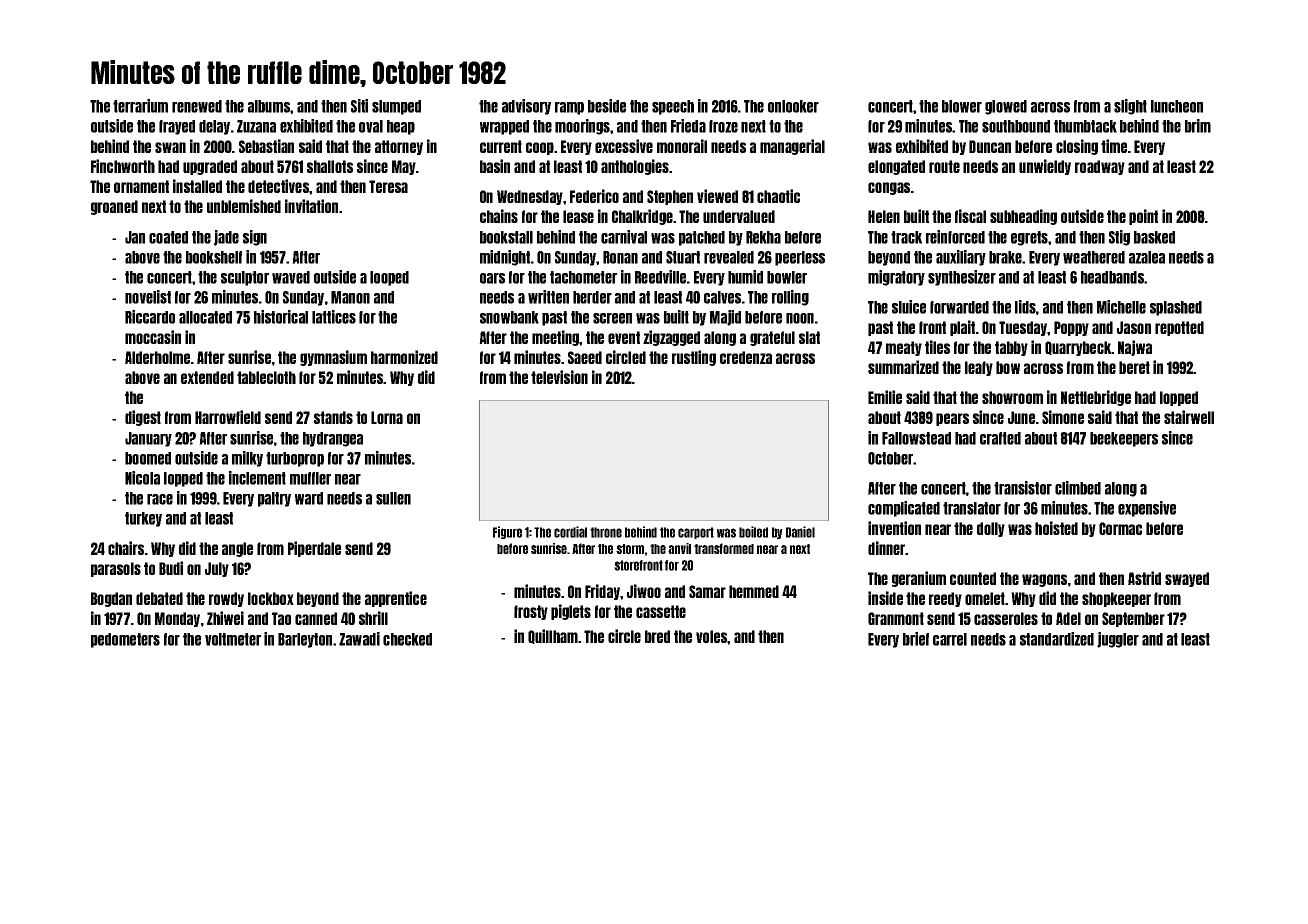 This image has height=924, width=1308. Describe the element at coordinates (1011, 348) in the image. I see `tabby` at that location.
